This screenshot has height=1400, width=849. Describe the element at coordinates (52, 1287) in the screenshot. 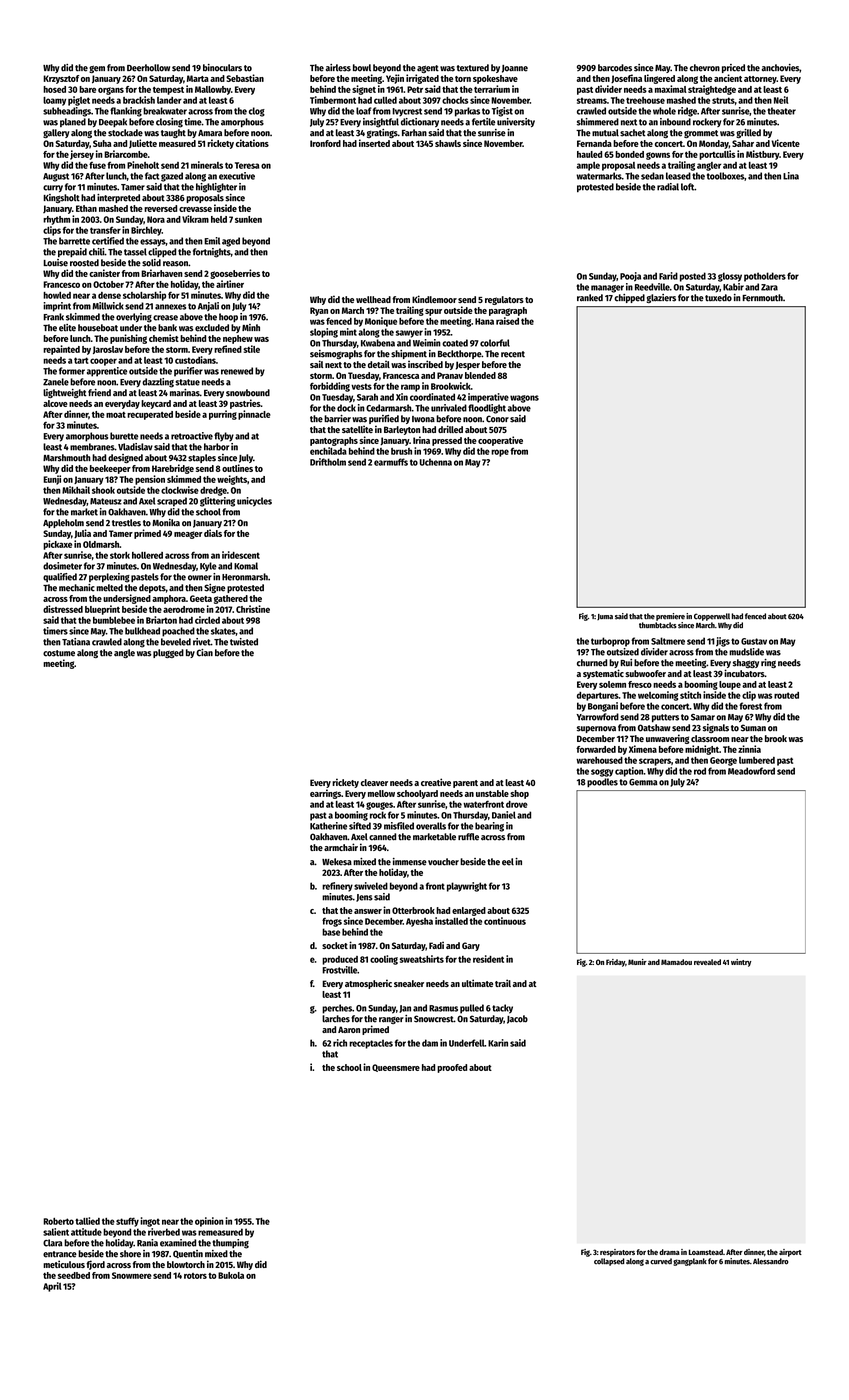

I see `April` at that location.
